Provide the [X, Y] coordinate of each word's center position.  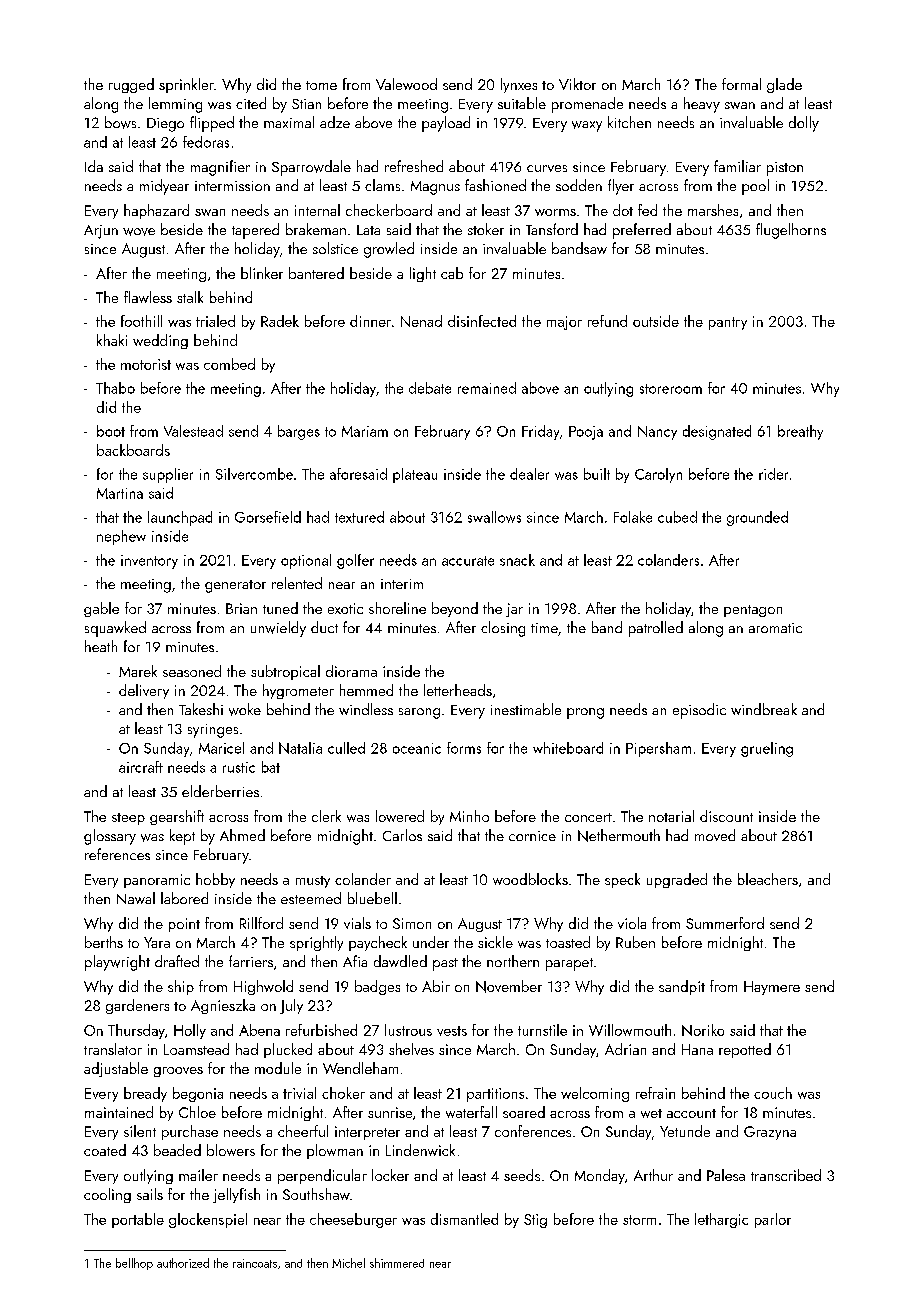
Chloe [197, 1112]
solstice [335, 248]
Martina [120, 493]
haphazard [156, 211]
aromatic [775, 628]
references [117, 854]
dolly [804, 124]
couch [773, 1093]
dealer [529, 474]
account [691, 1113]
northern [513, 961]
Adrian [625, 1049]
